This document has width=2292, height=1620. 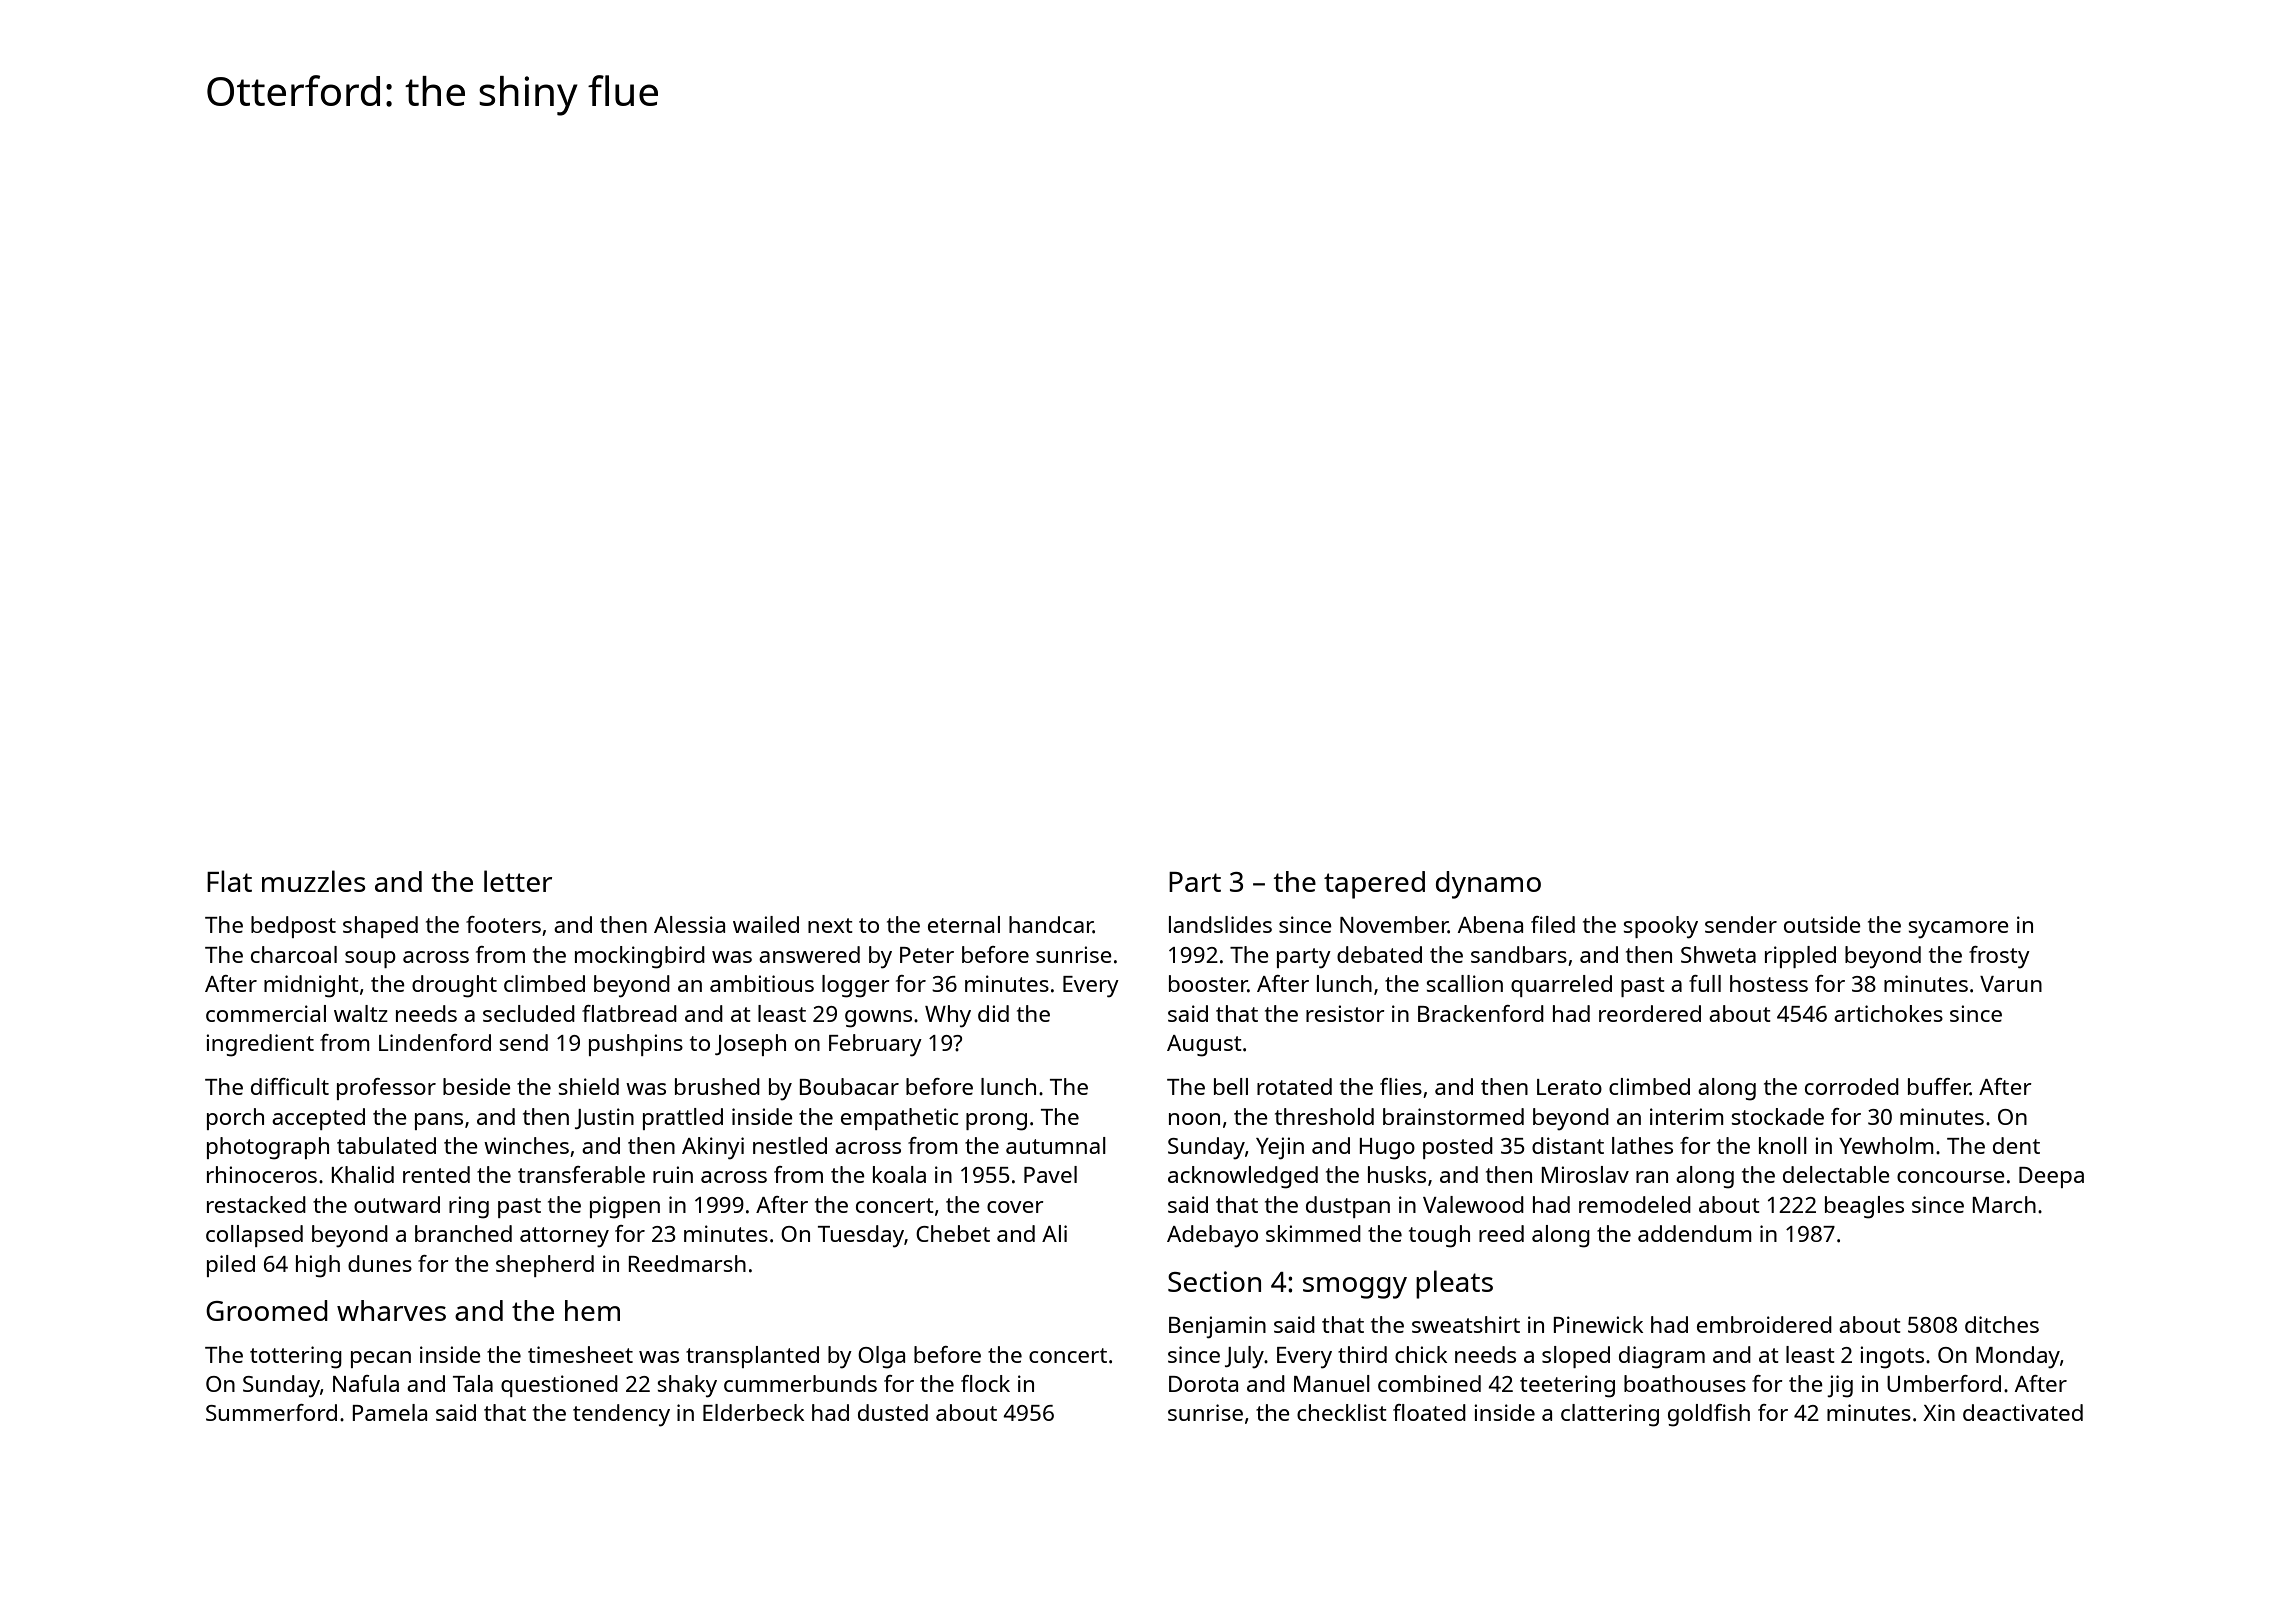 I want to click on landslides, so click(x=1220, y=924).
